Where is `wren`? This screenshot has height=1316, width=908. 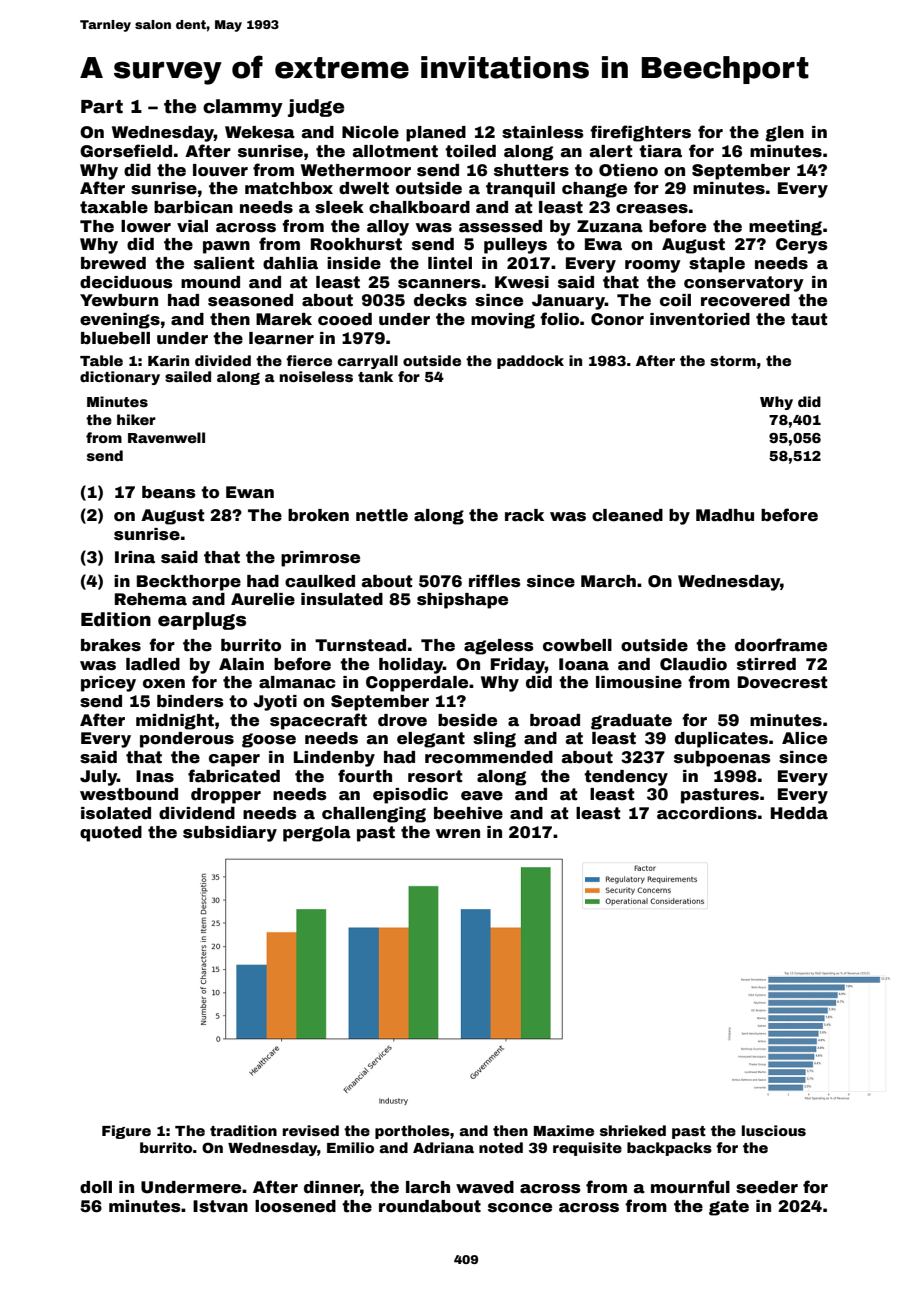 wren is located at coordinates (458, 834).
